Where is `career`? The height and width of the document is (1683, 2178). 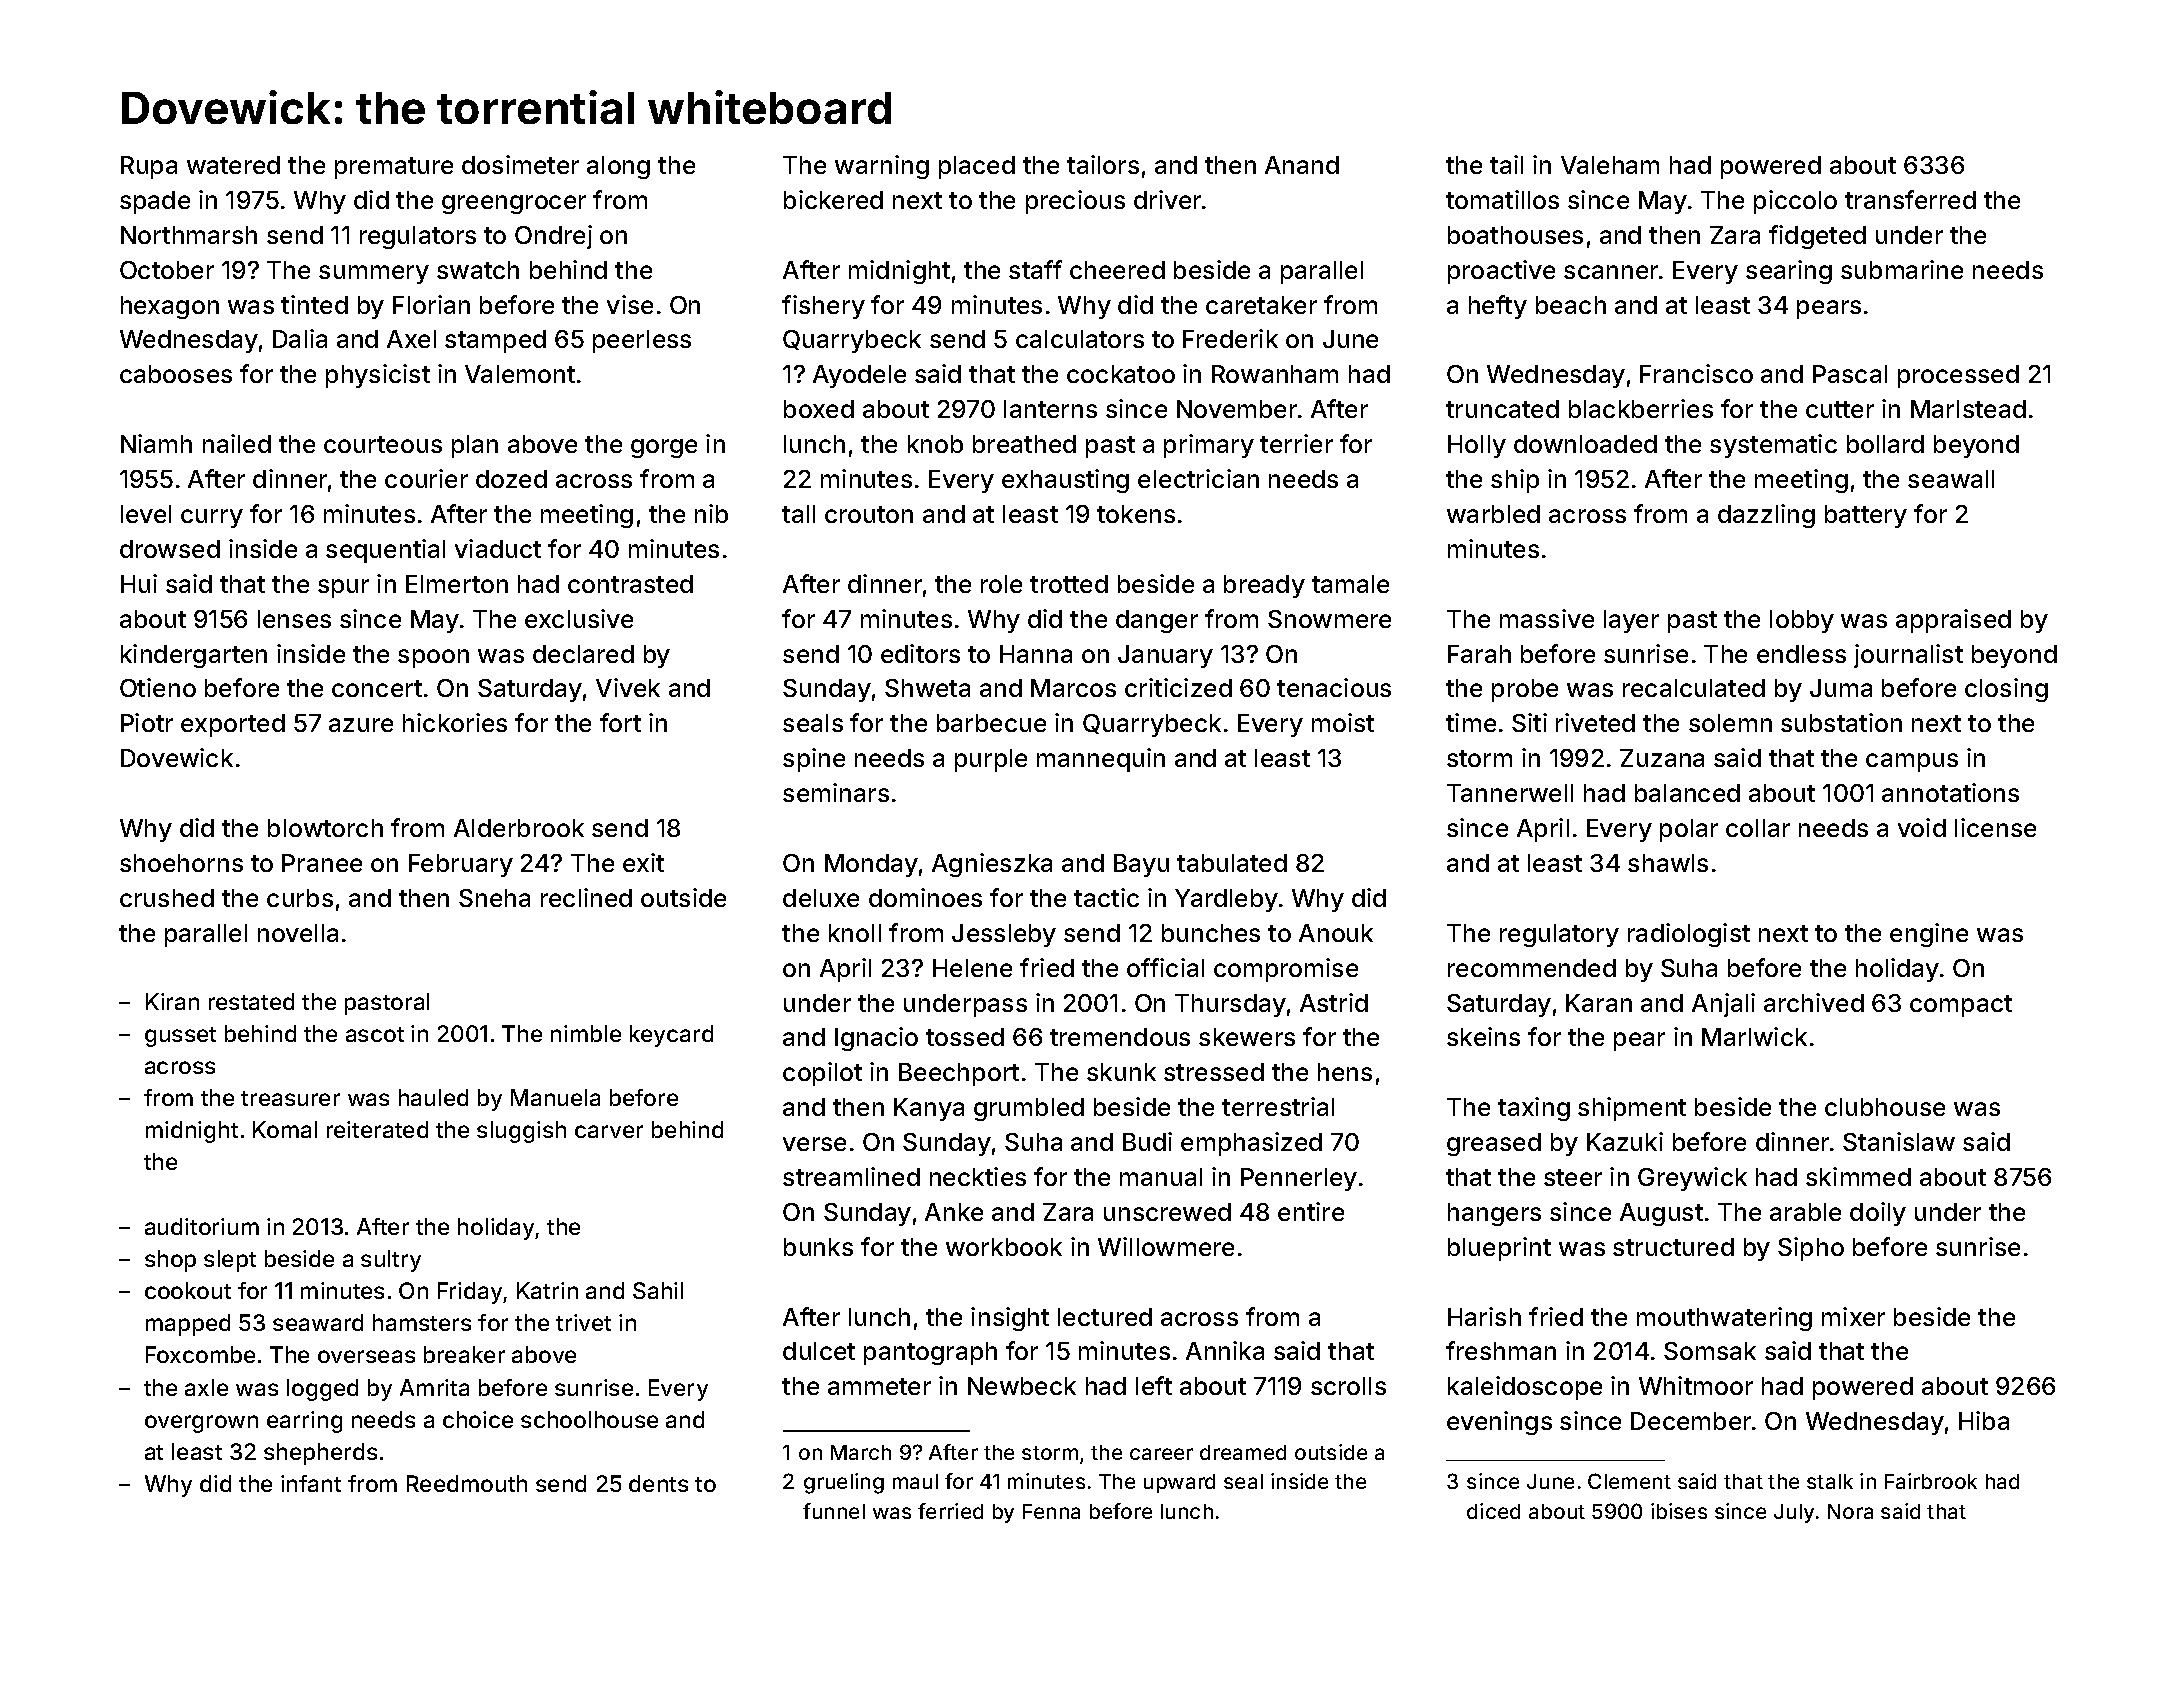 career is located at coordinates (1161, 1454).
